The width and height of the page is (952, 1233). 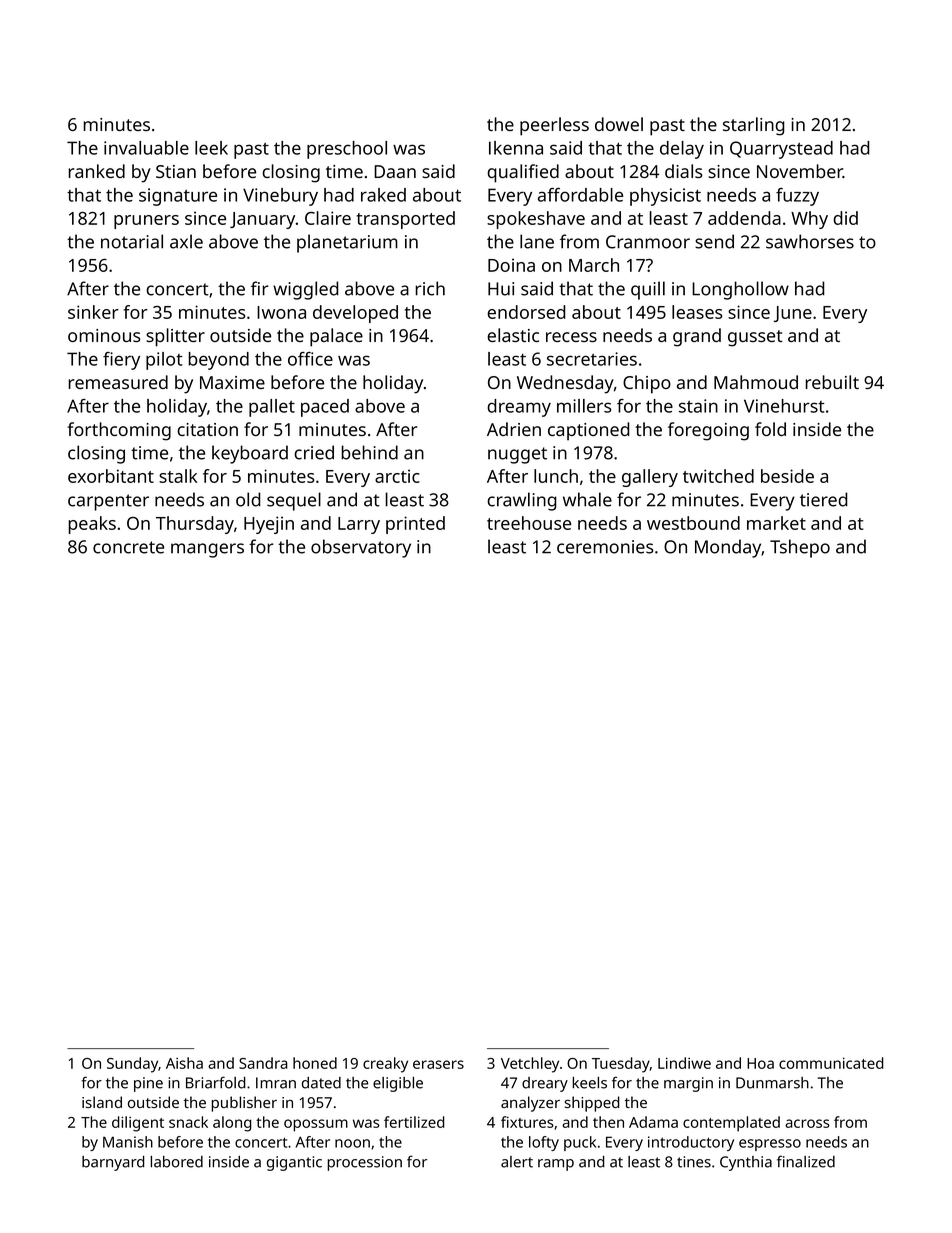 What do you see at coordinates (605, 547) in the page?
I see `ceremonies` at bounding box center [605, 547].
